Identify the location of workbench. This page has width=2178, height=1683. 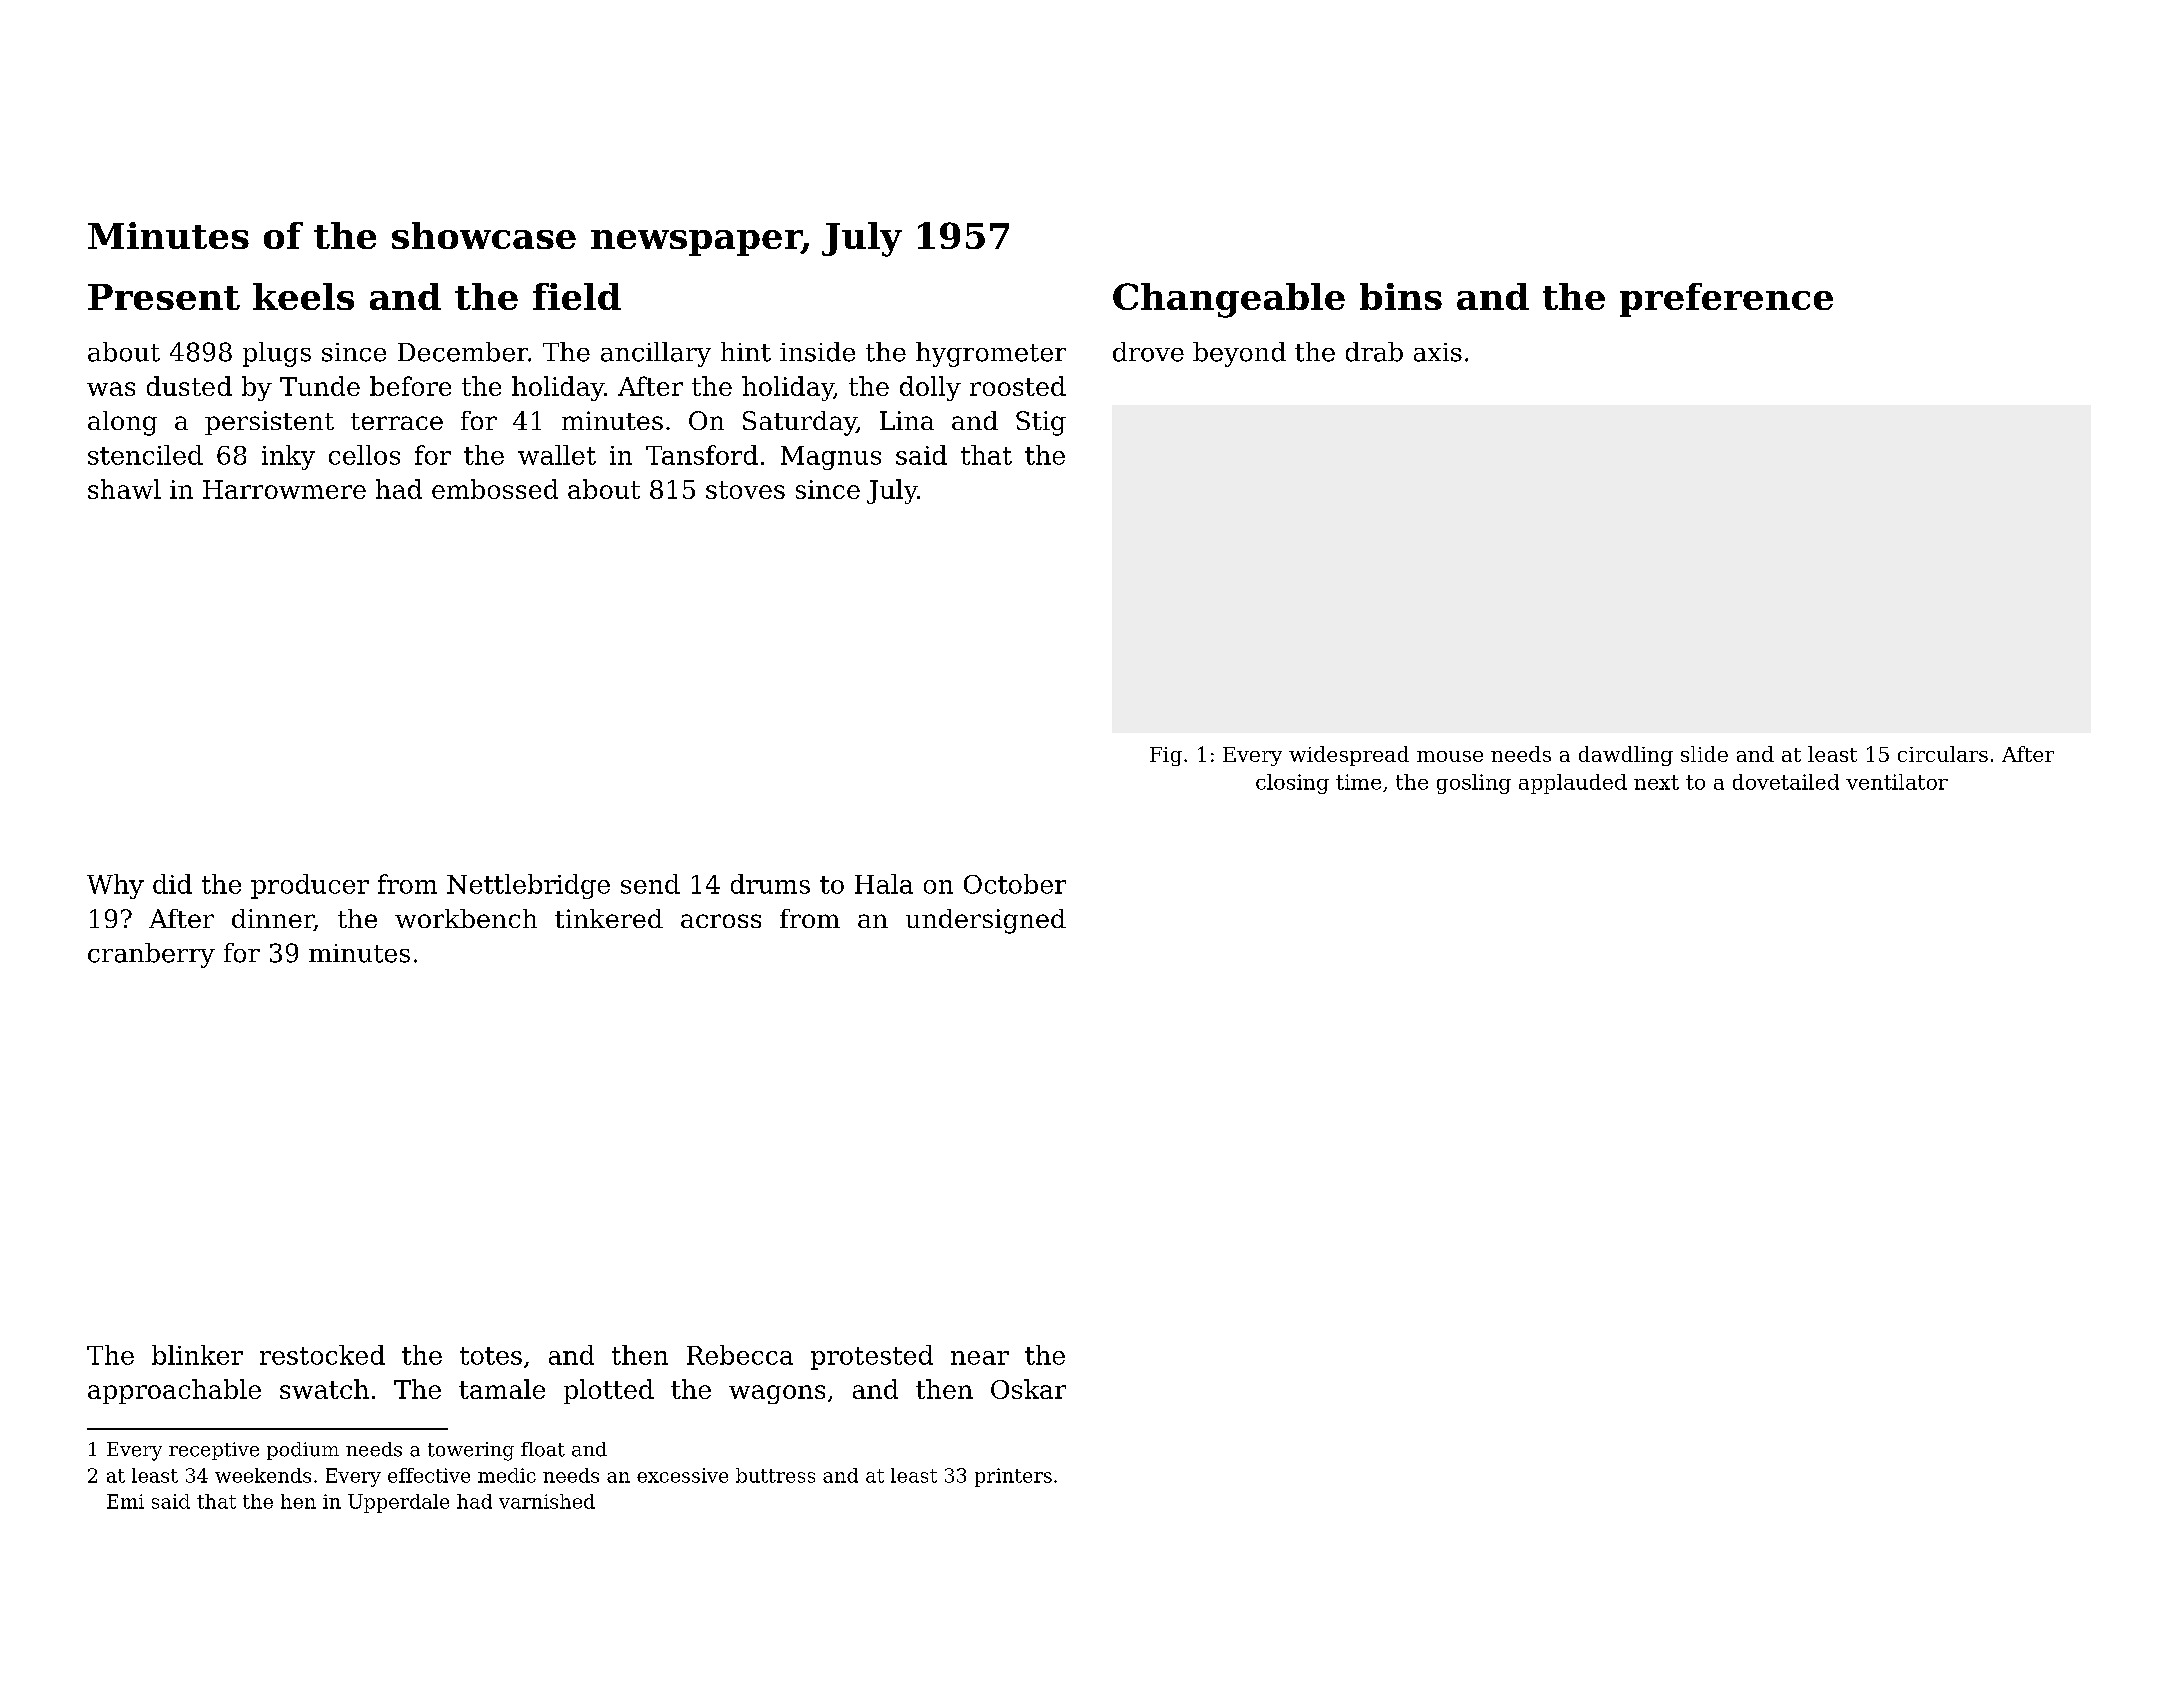
(466, 918).
